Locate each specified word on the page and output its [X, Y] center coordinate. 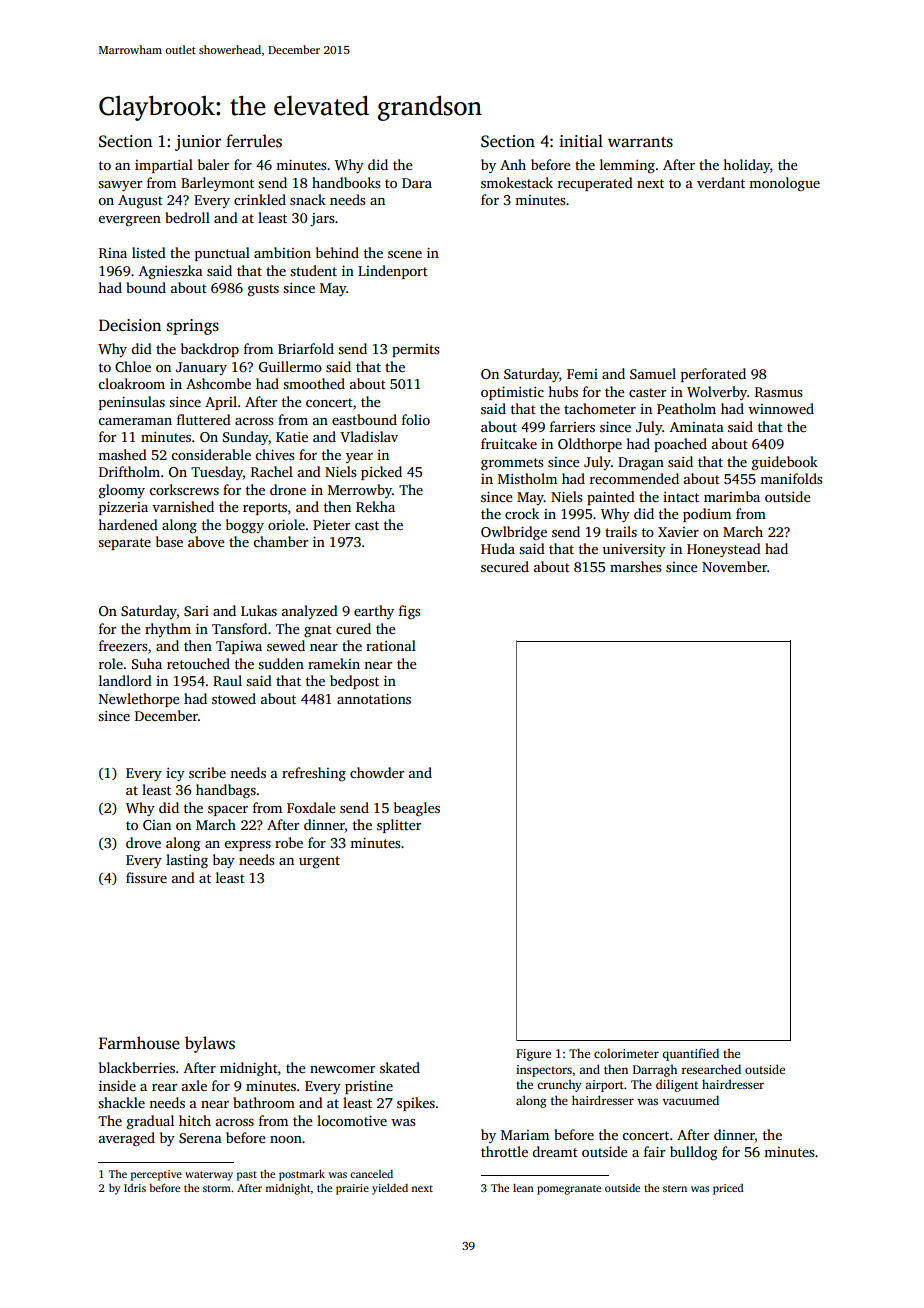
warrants [640, 142]
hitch [195, 1120]
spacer [228, 811]
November [734, 566]
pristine [369, 1087]
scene [405, 254]
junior [198, 143]
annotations [374, 699]
